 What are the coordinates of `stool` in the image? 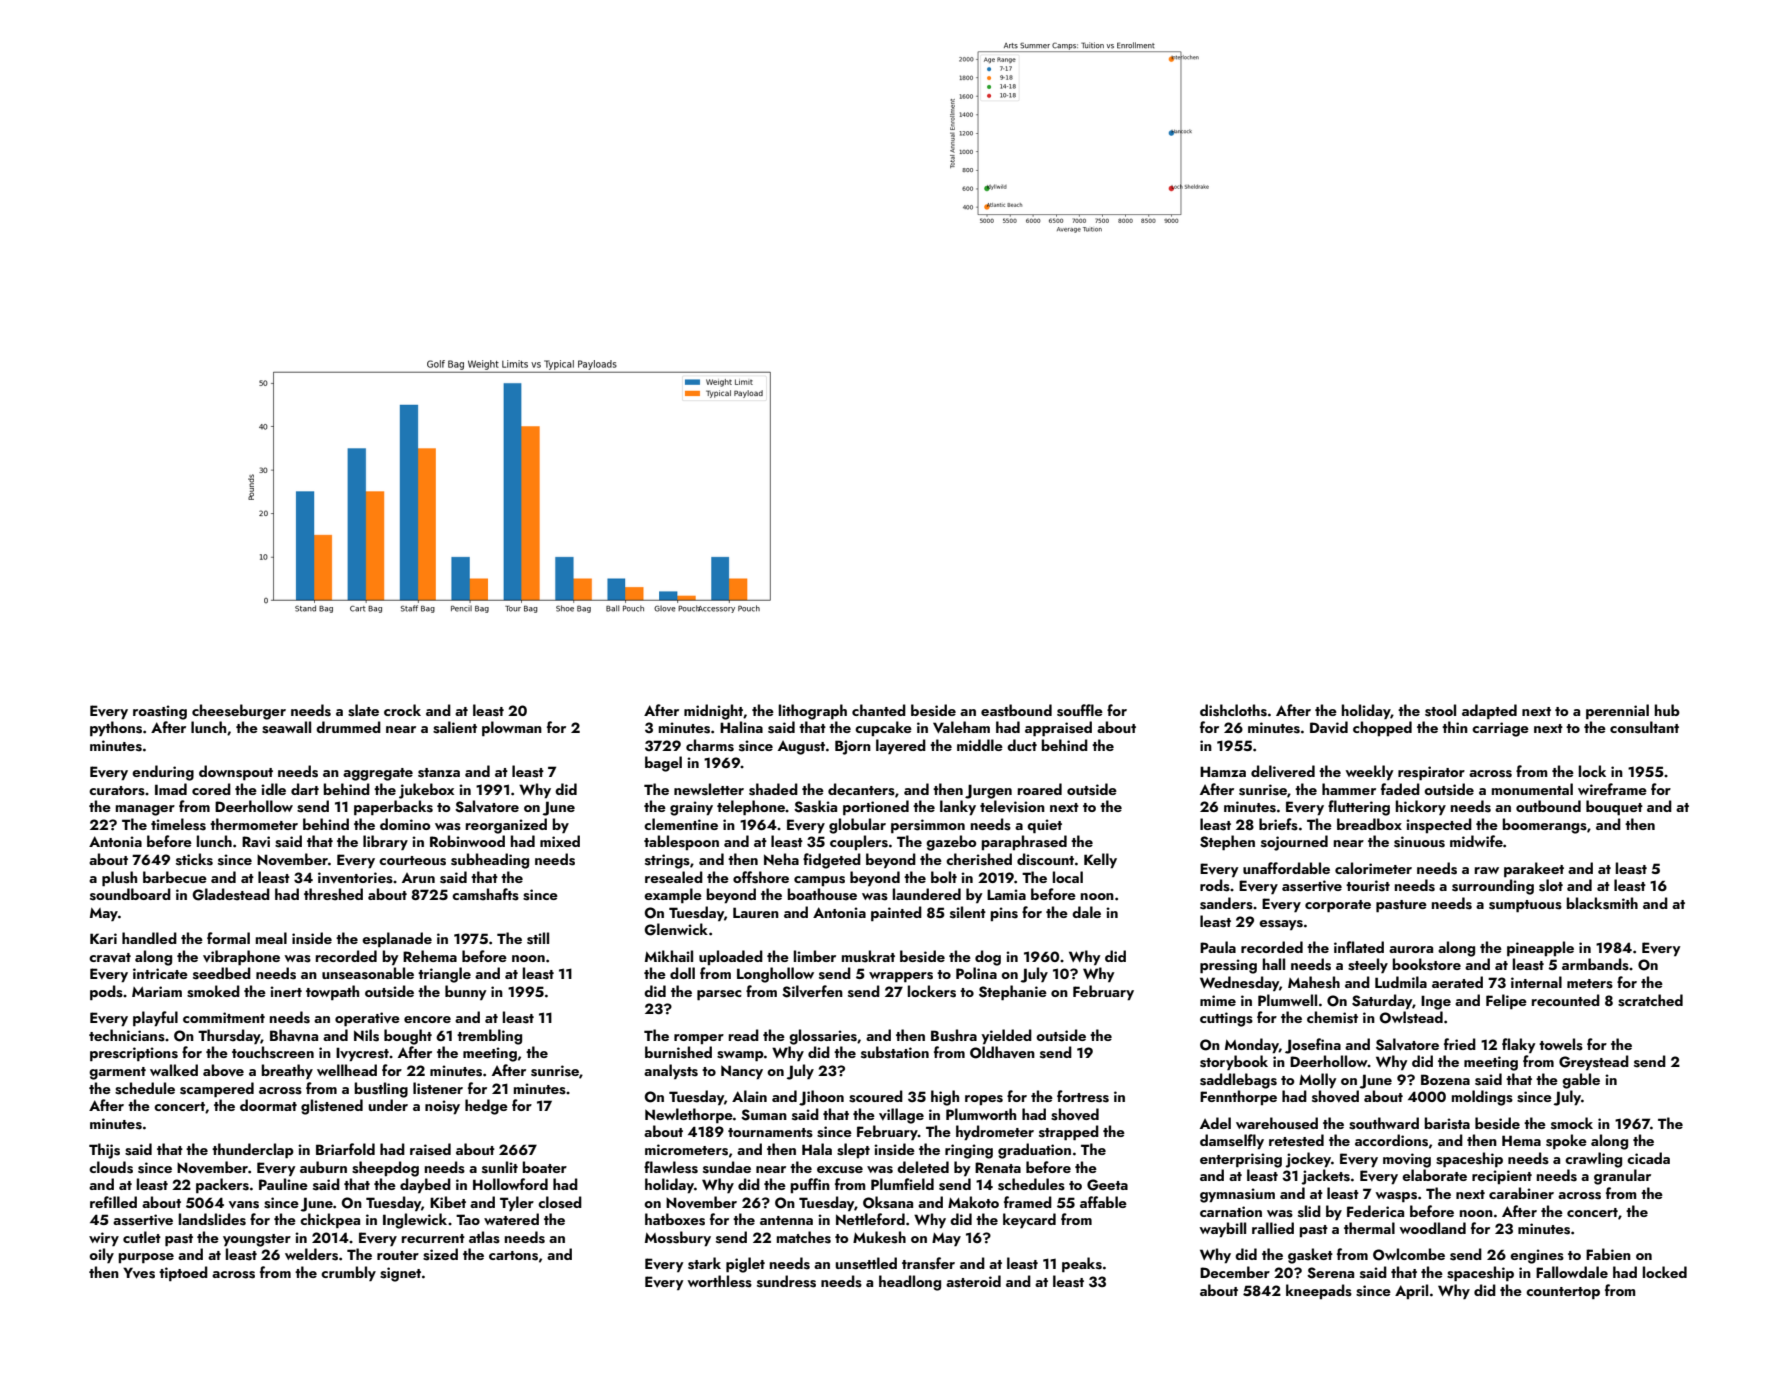 It's located at (1440, 710).
